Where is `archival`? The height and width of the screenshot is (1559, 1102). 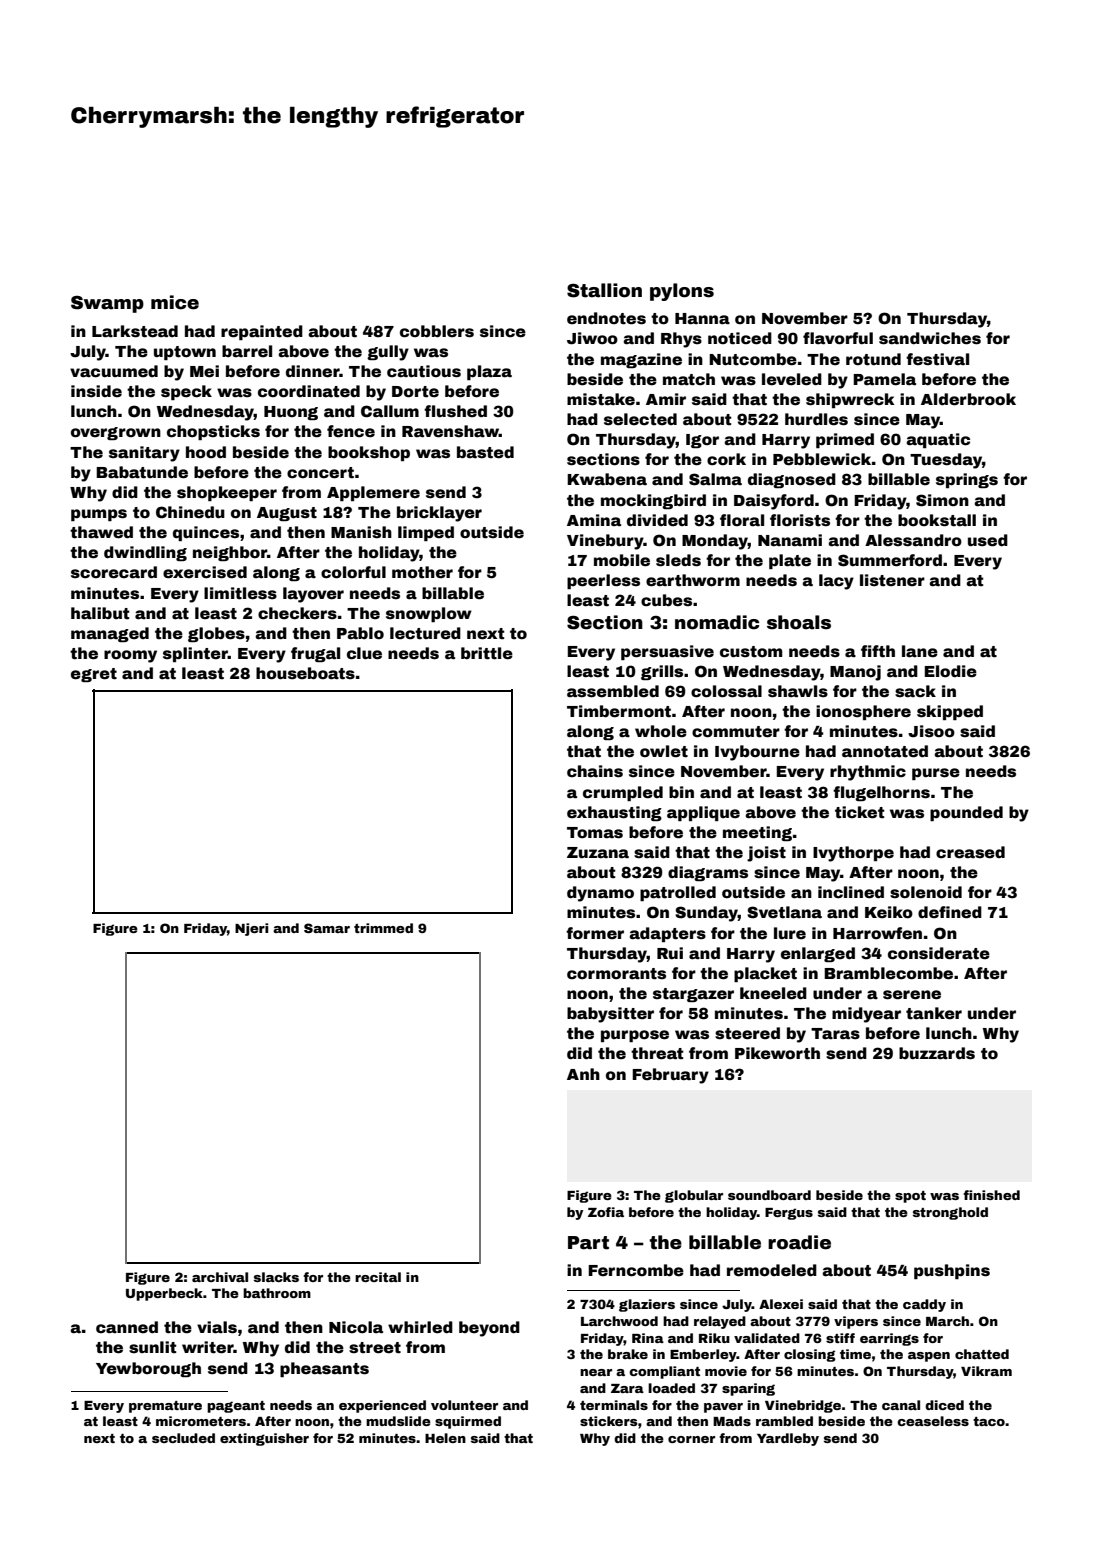
archival is located at coordinates (220, 1277).
